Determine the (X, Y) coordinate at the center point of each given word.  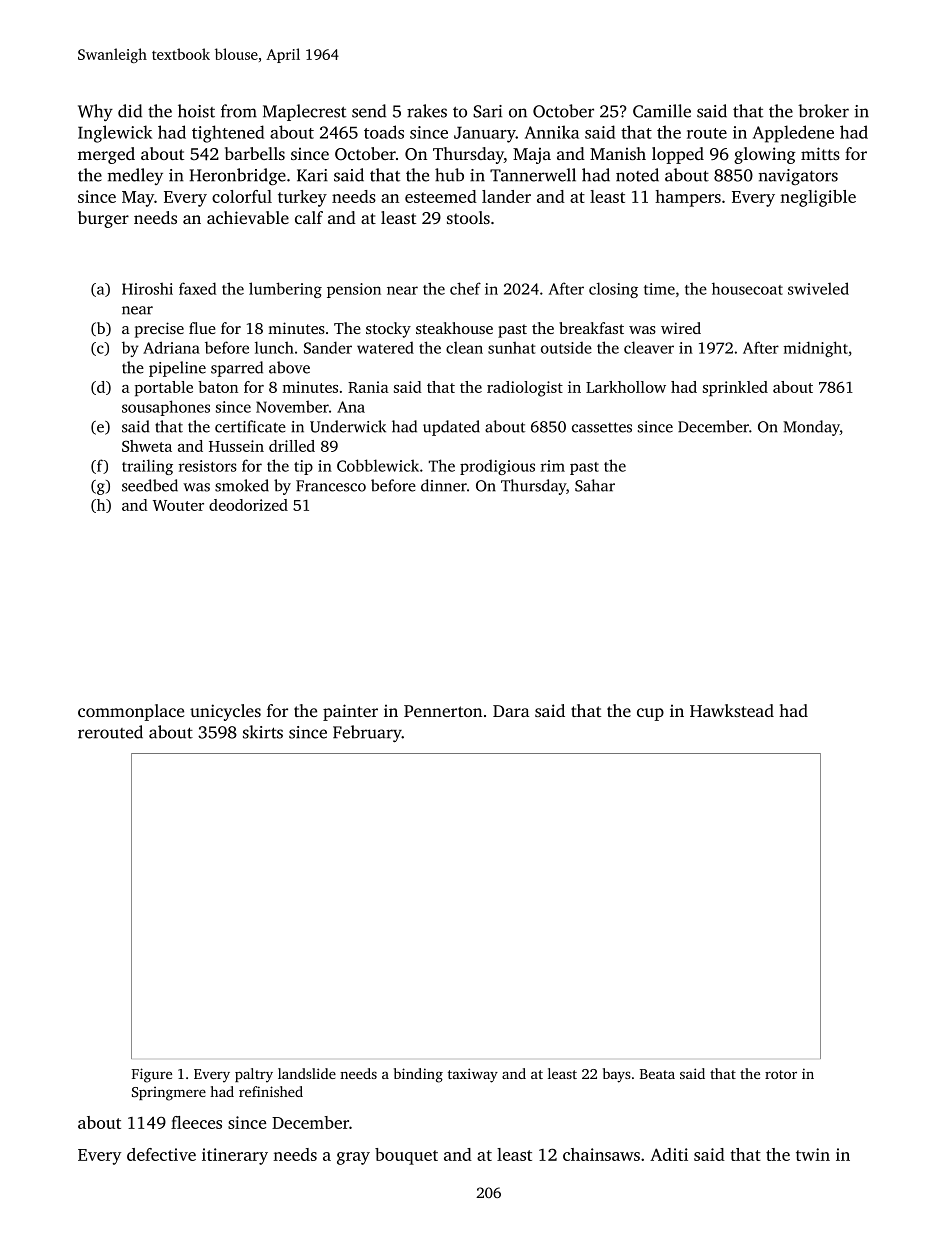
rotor (781, 1074)
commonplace (131, 712)
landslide (307, 1073)
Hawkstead (732, 710)
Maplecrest (304, 112)
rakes (427, 111)
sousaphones (166, 408)
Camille (662, 111)
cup (650, 714)
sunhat (512, 347)
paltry (254, 1075)
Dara (511, 711)
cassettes (602, 427)
